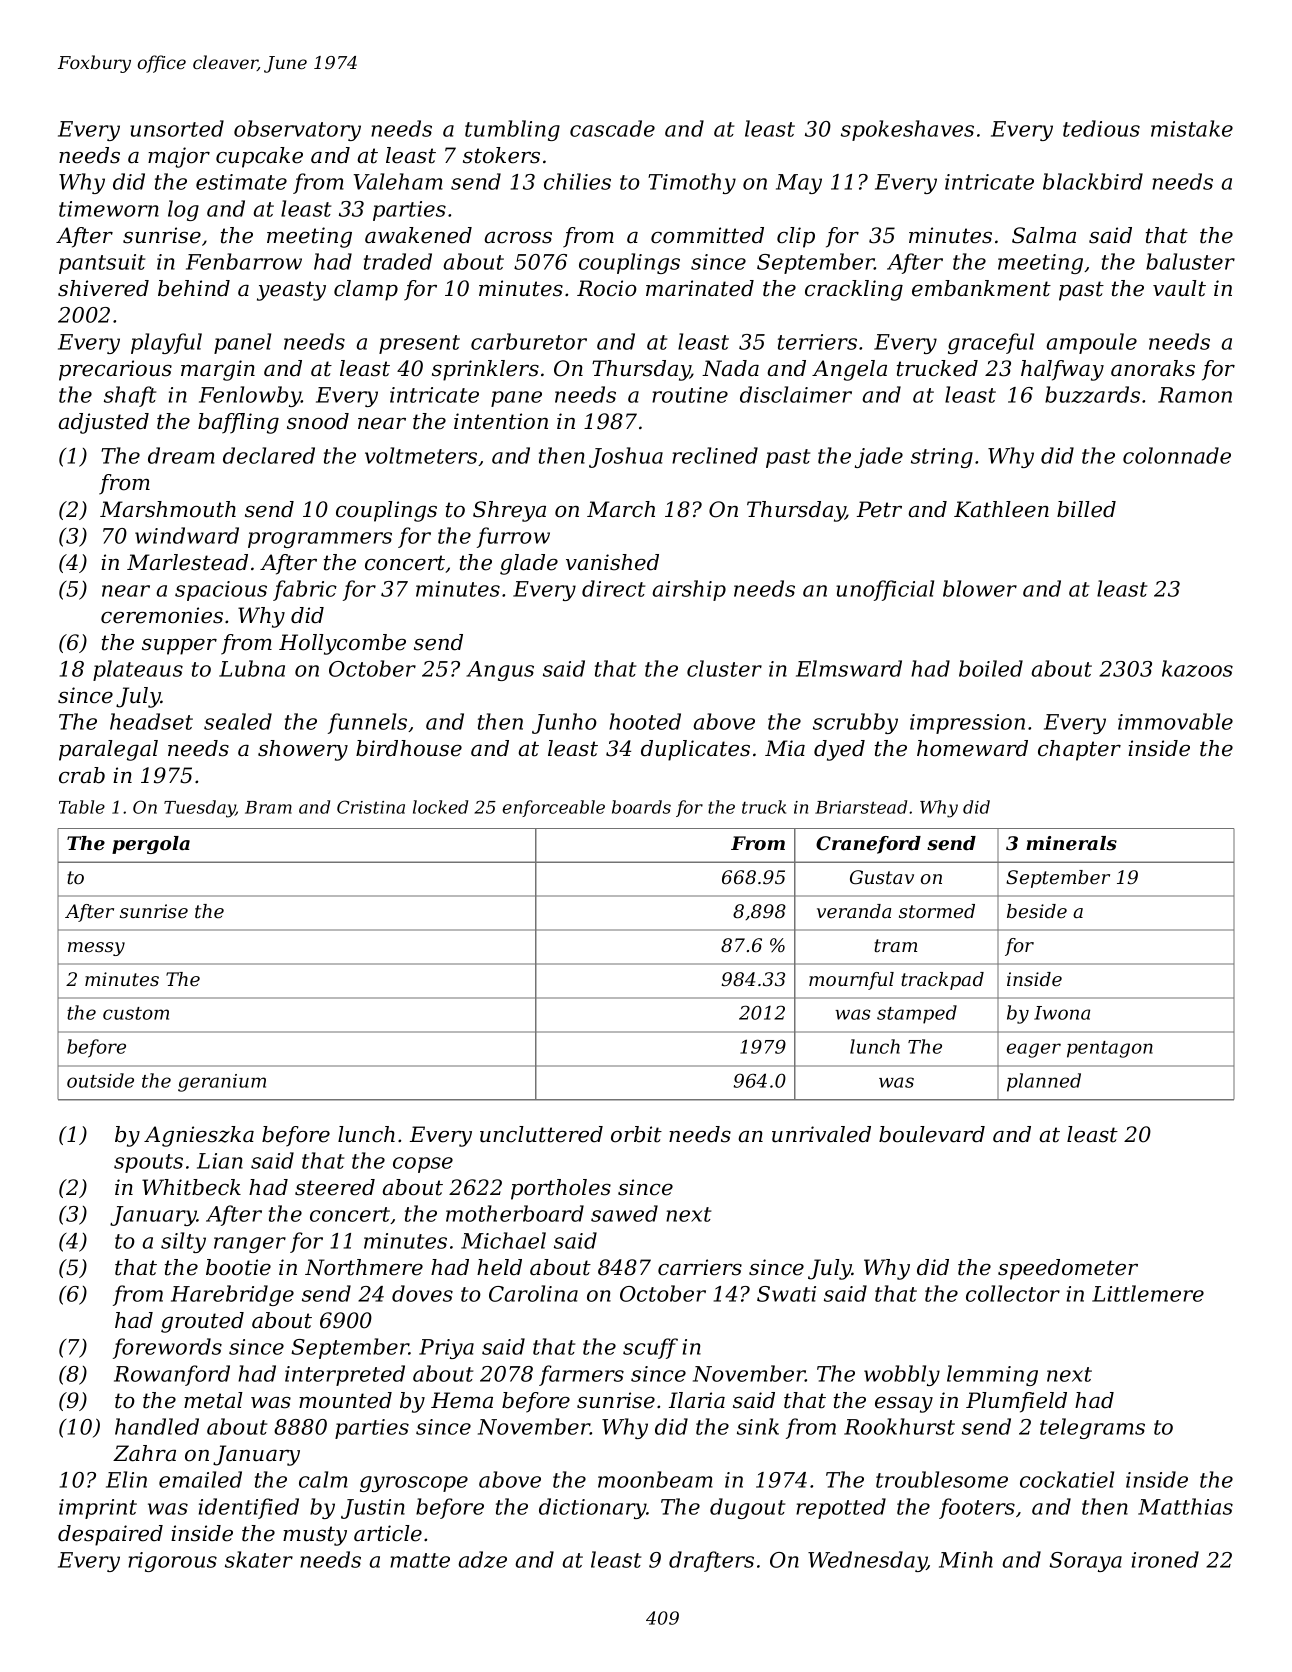 The width and height of the screenshot is (1292, 1672). What do you see at coordinates (297, 130) in the screenshot?
I see `observatory` at bounding box center [297, 130].
